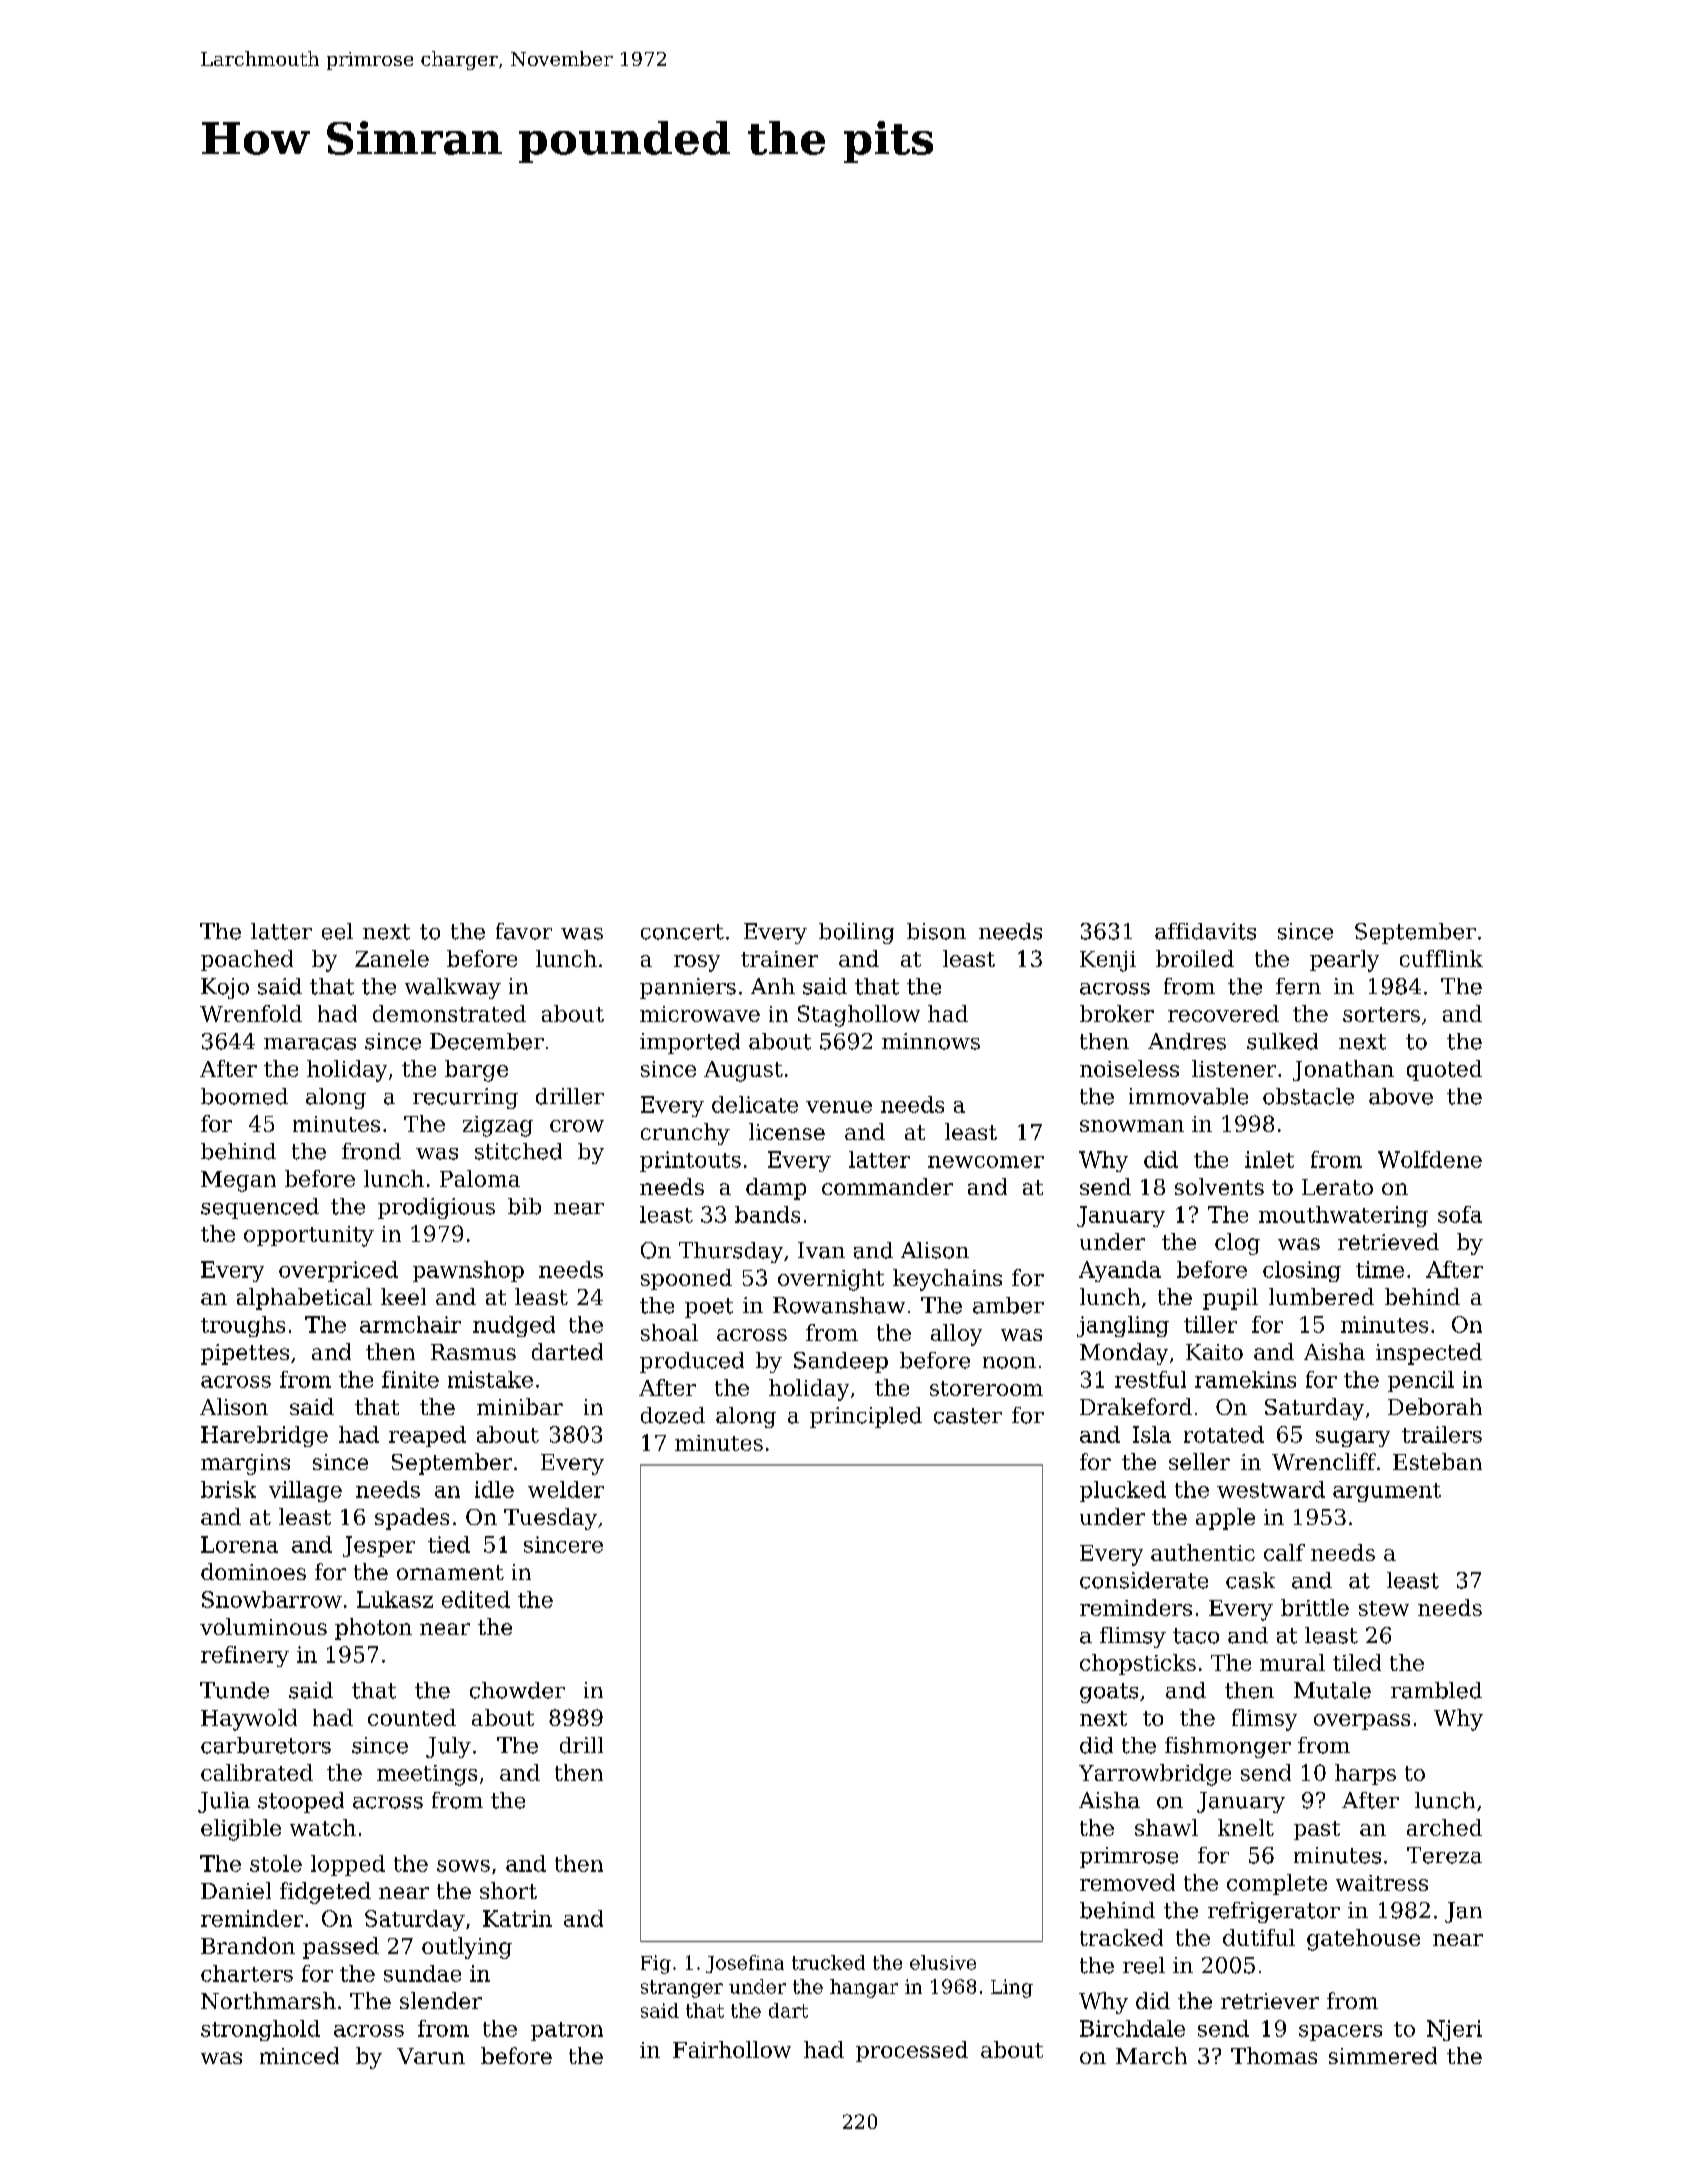 The width and height of the screenshot is (1683, 2178). I want to click on solvents, so click(1219, 1186).
